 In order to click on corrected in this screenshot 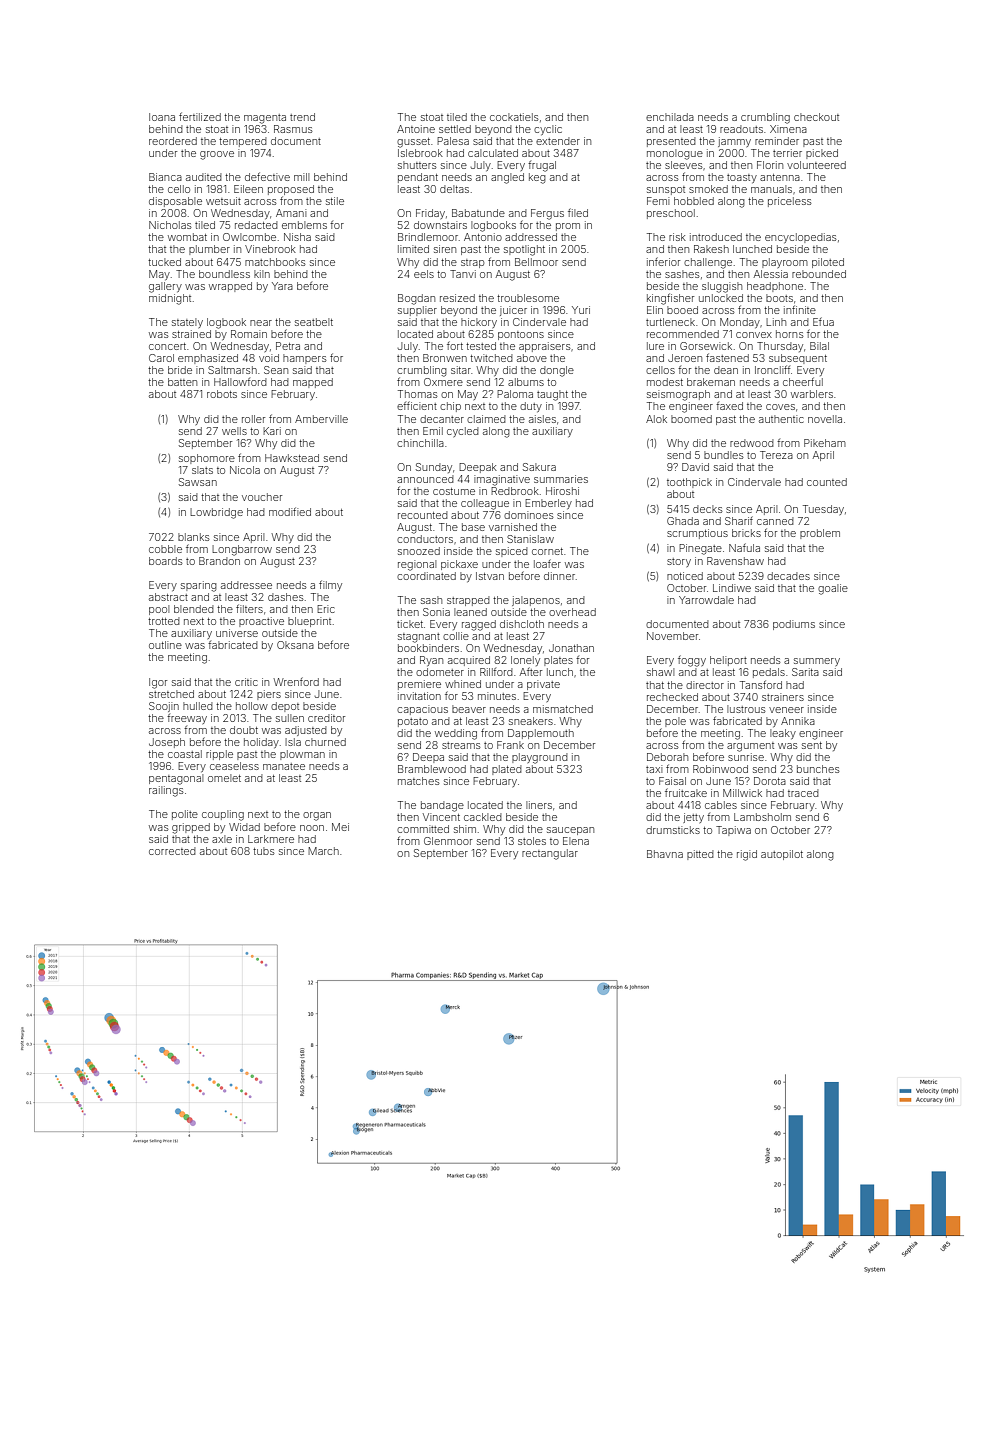, I will do `click(172, 851)`.
